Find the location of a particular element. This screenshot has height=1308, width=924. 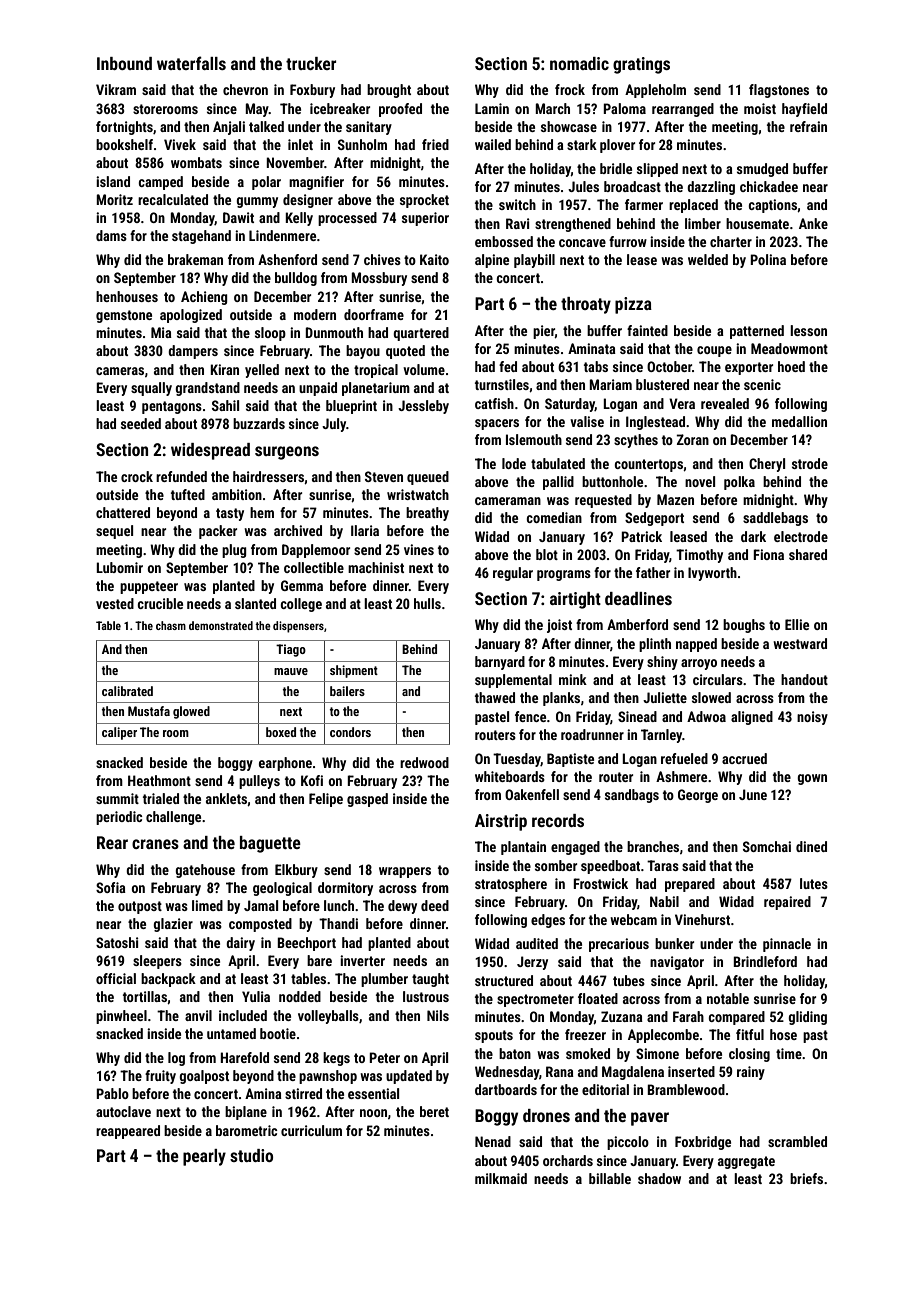

gliding is located at coordinates (807, 1018).
